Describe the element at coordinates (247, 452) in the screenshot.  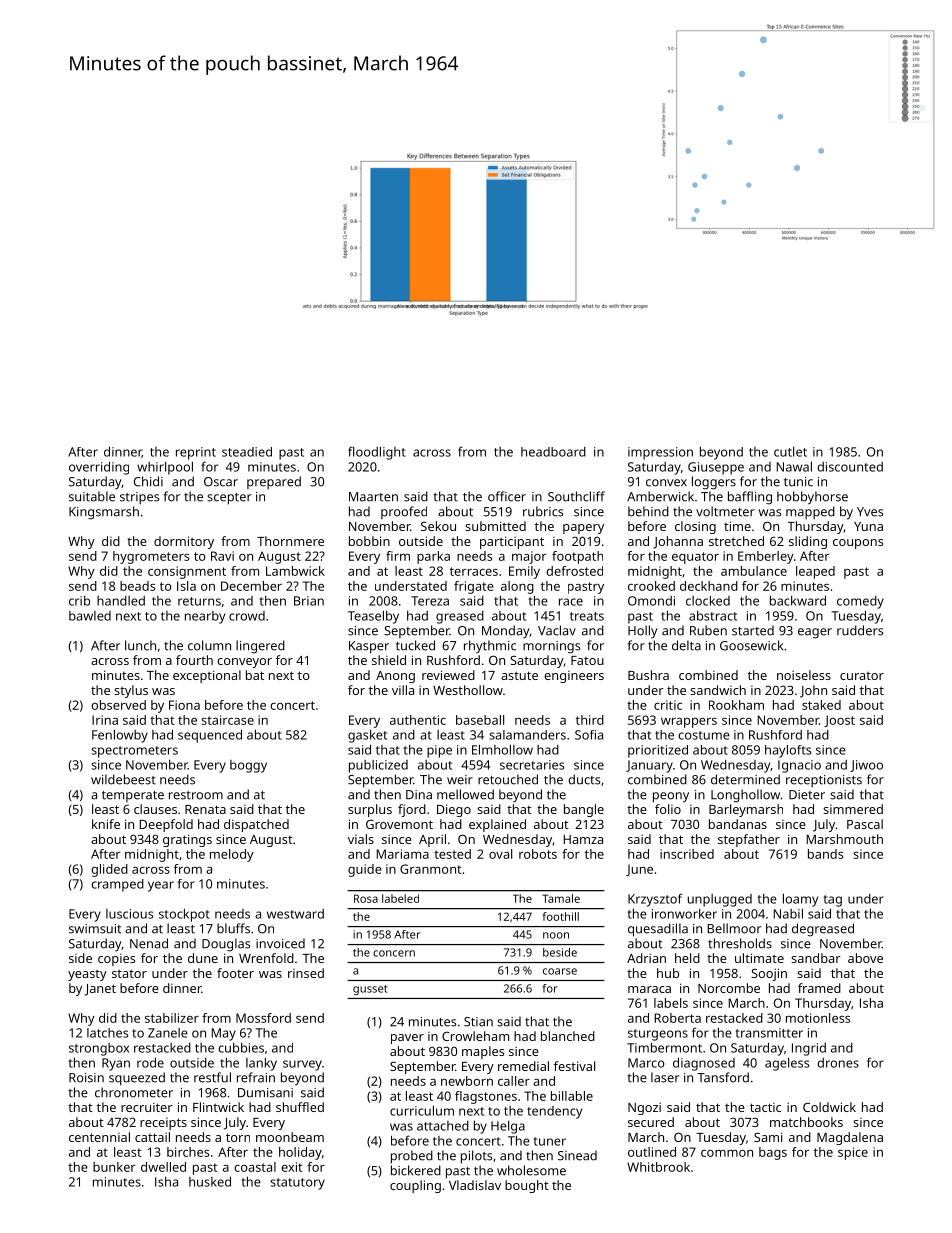
I see `steadied` at that location.
